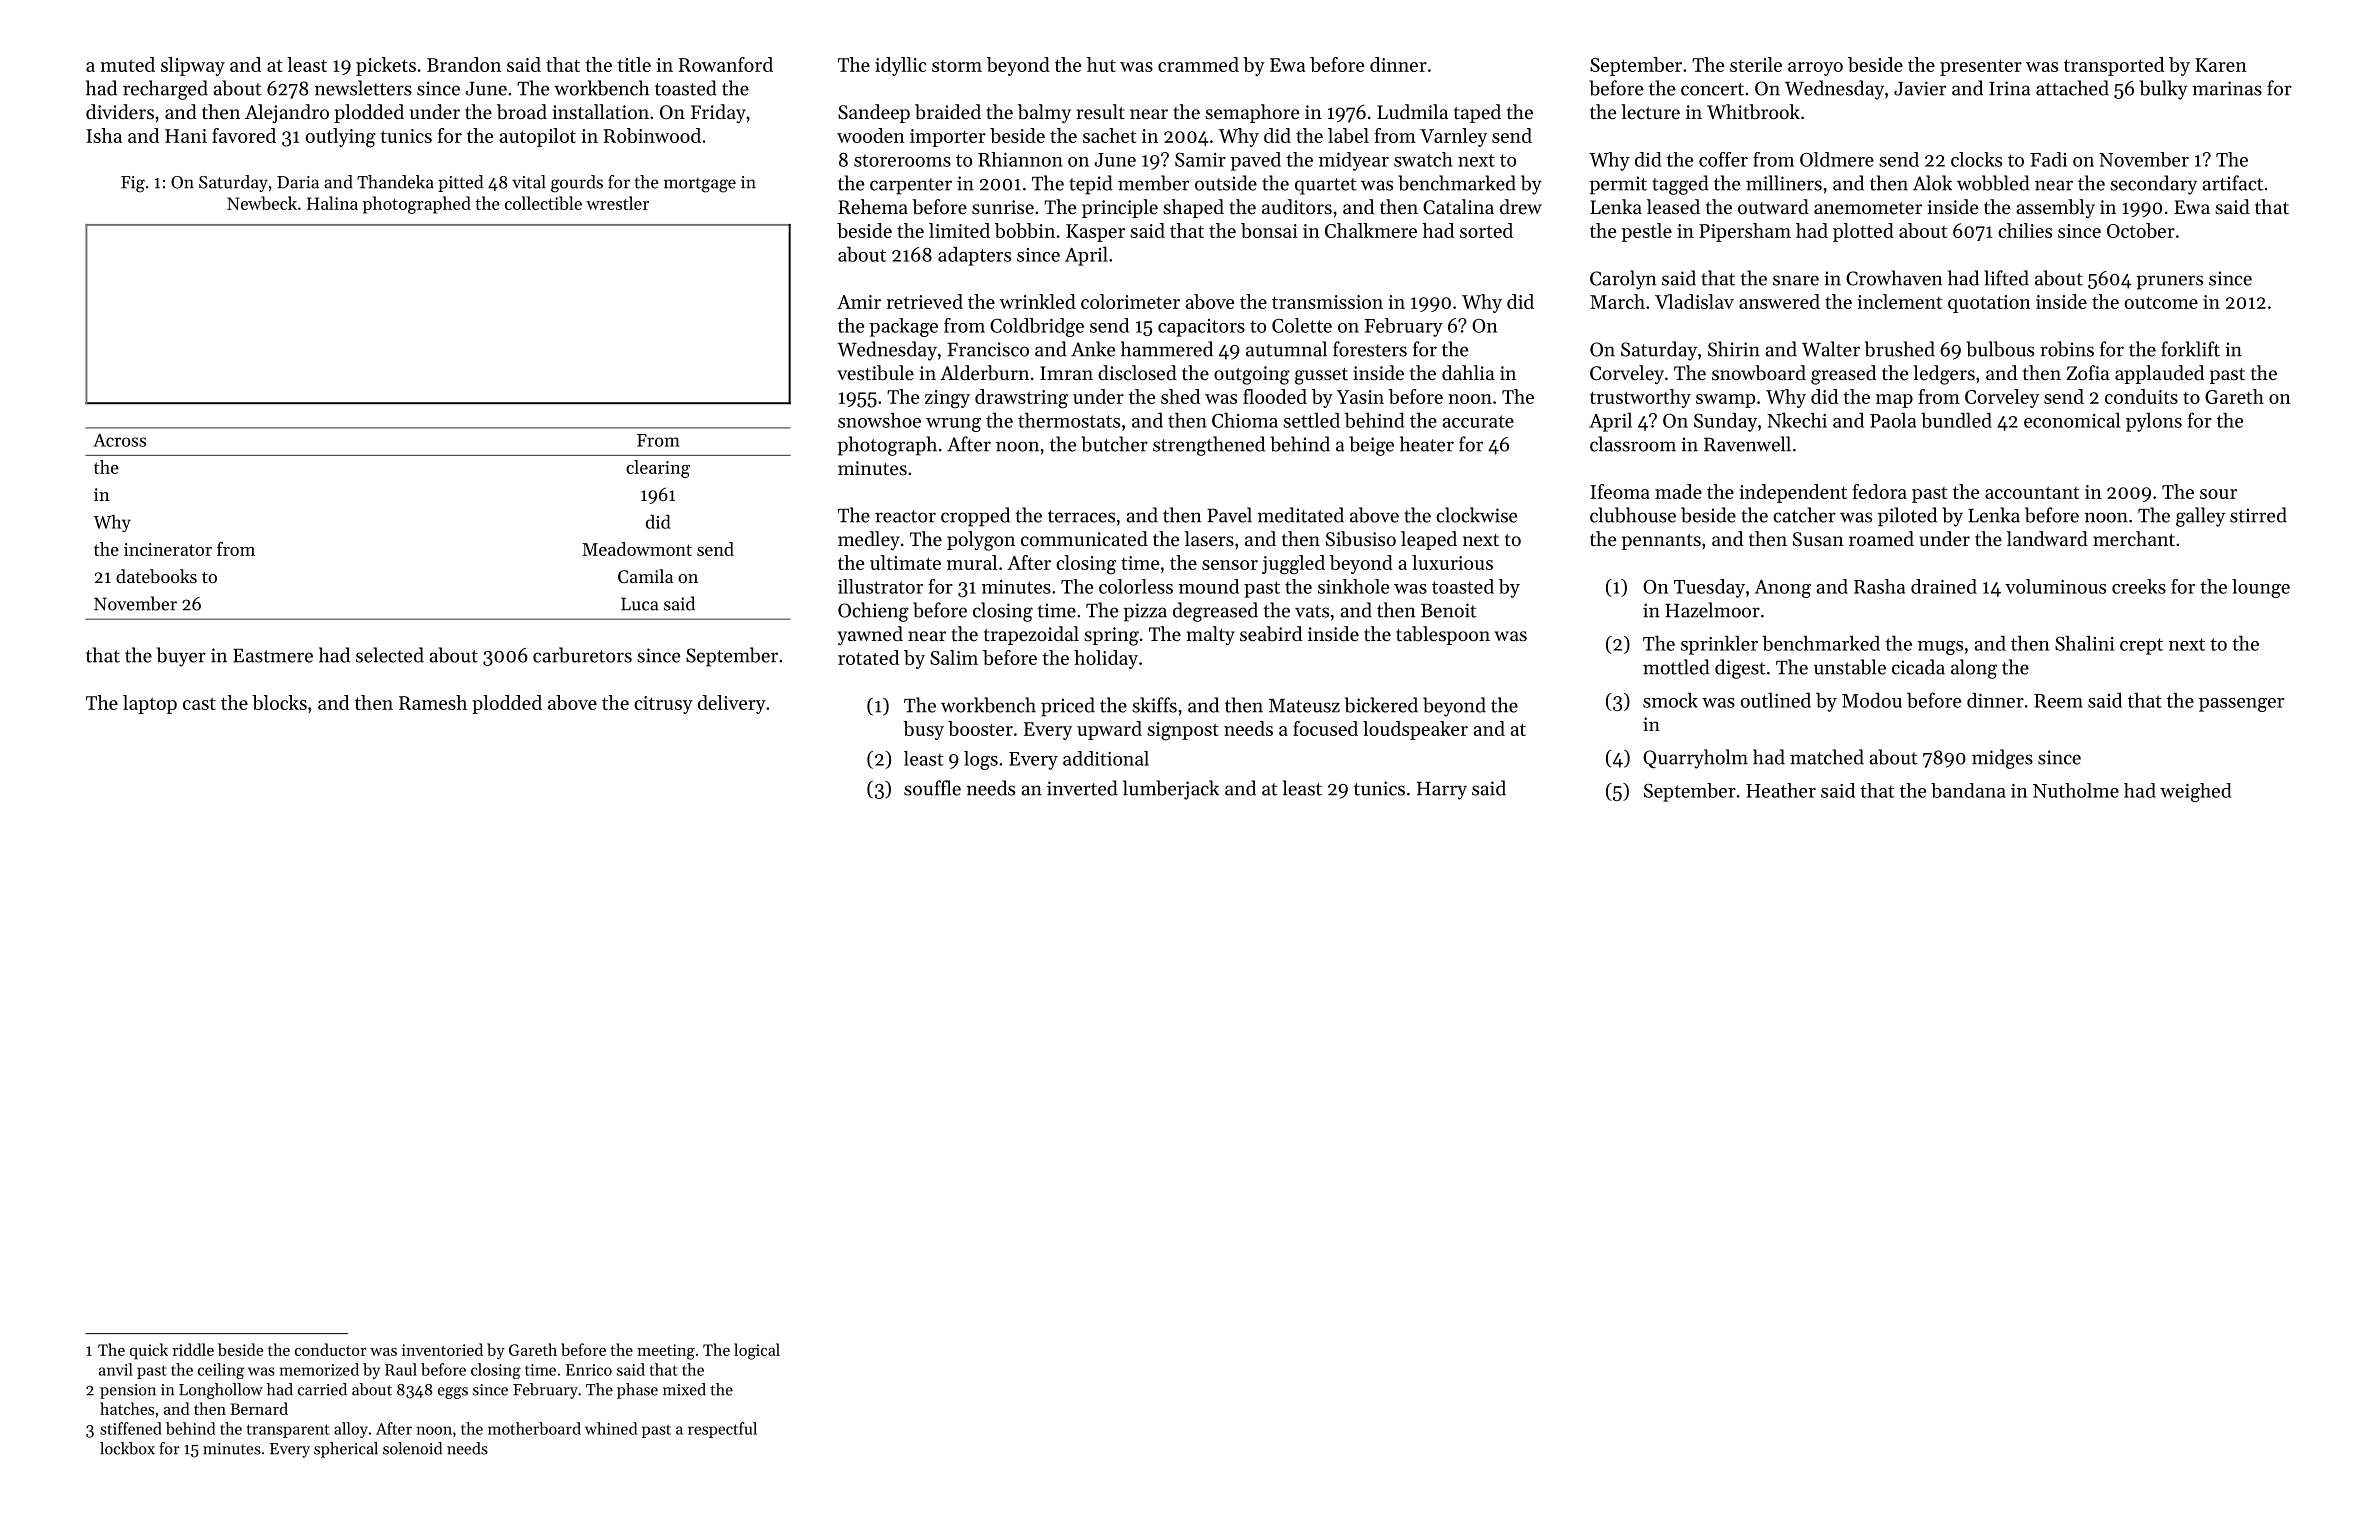 The image size is (2380, 1540). Describe the element at coordinates (932, 788) in the page. I see `souffle` at that location.
